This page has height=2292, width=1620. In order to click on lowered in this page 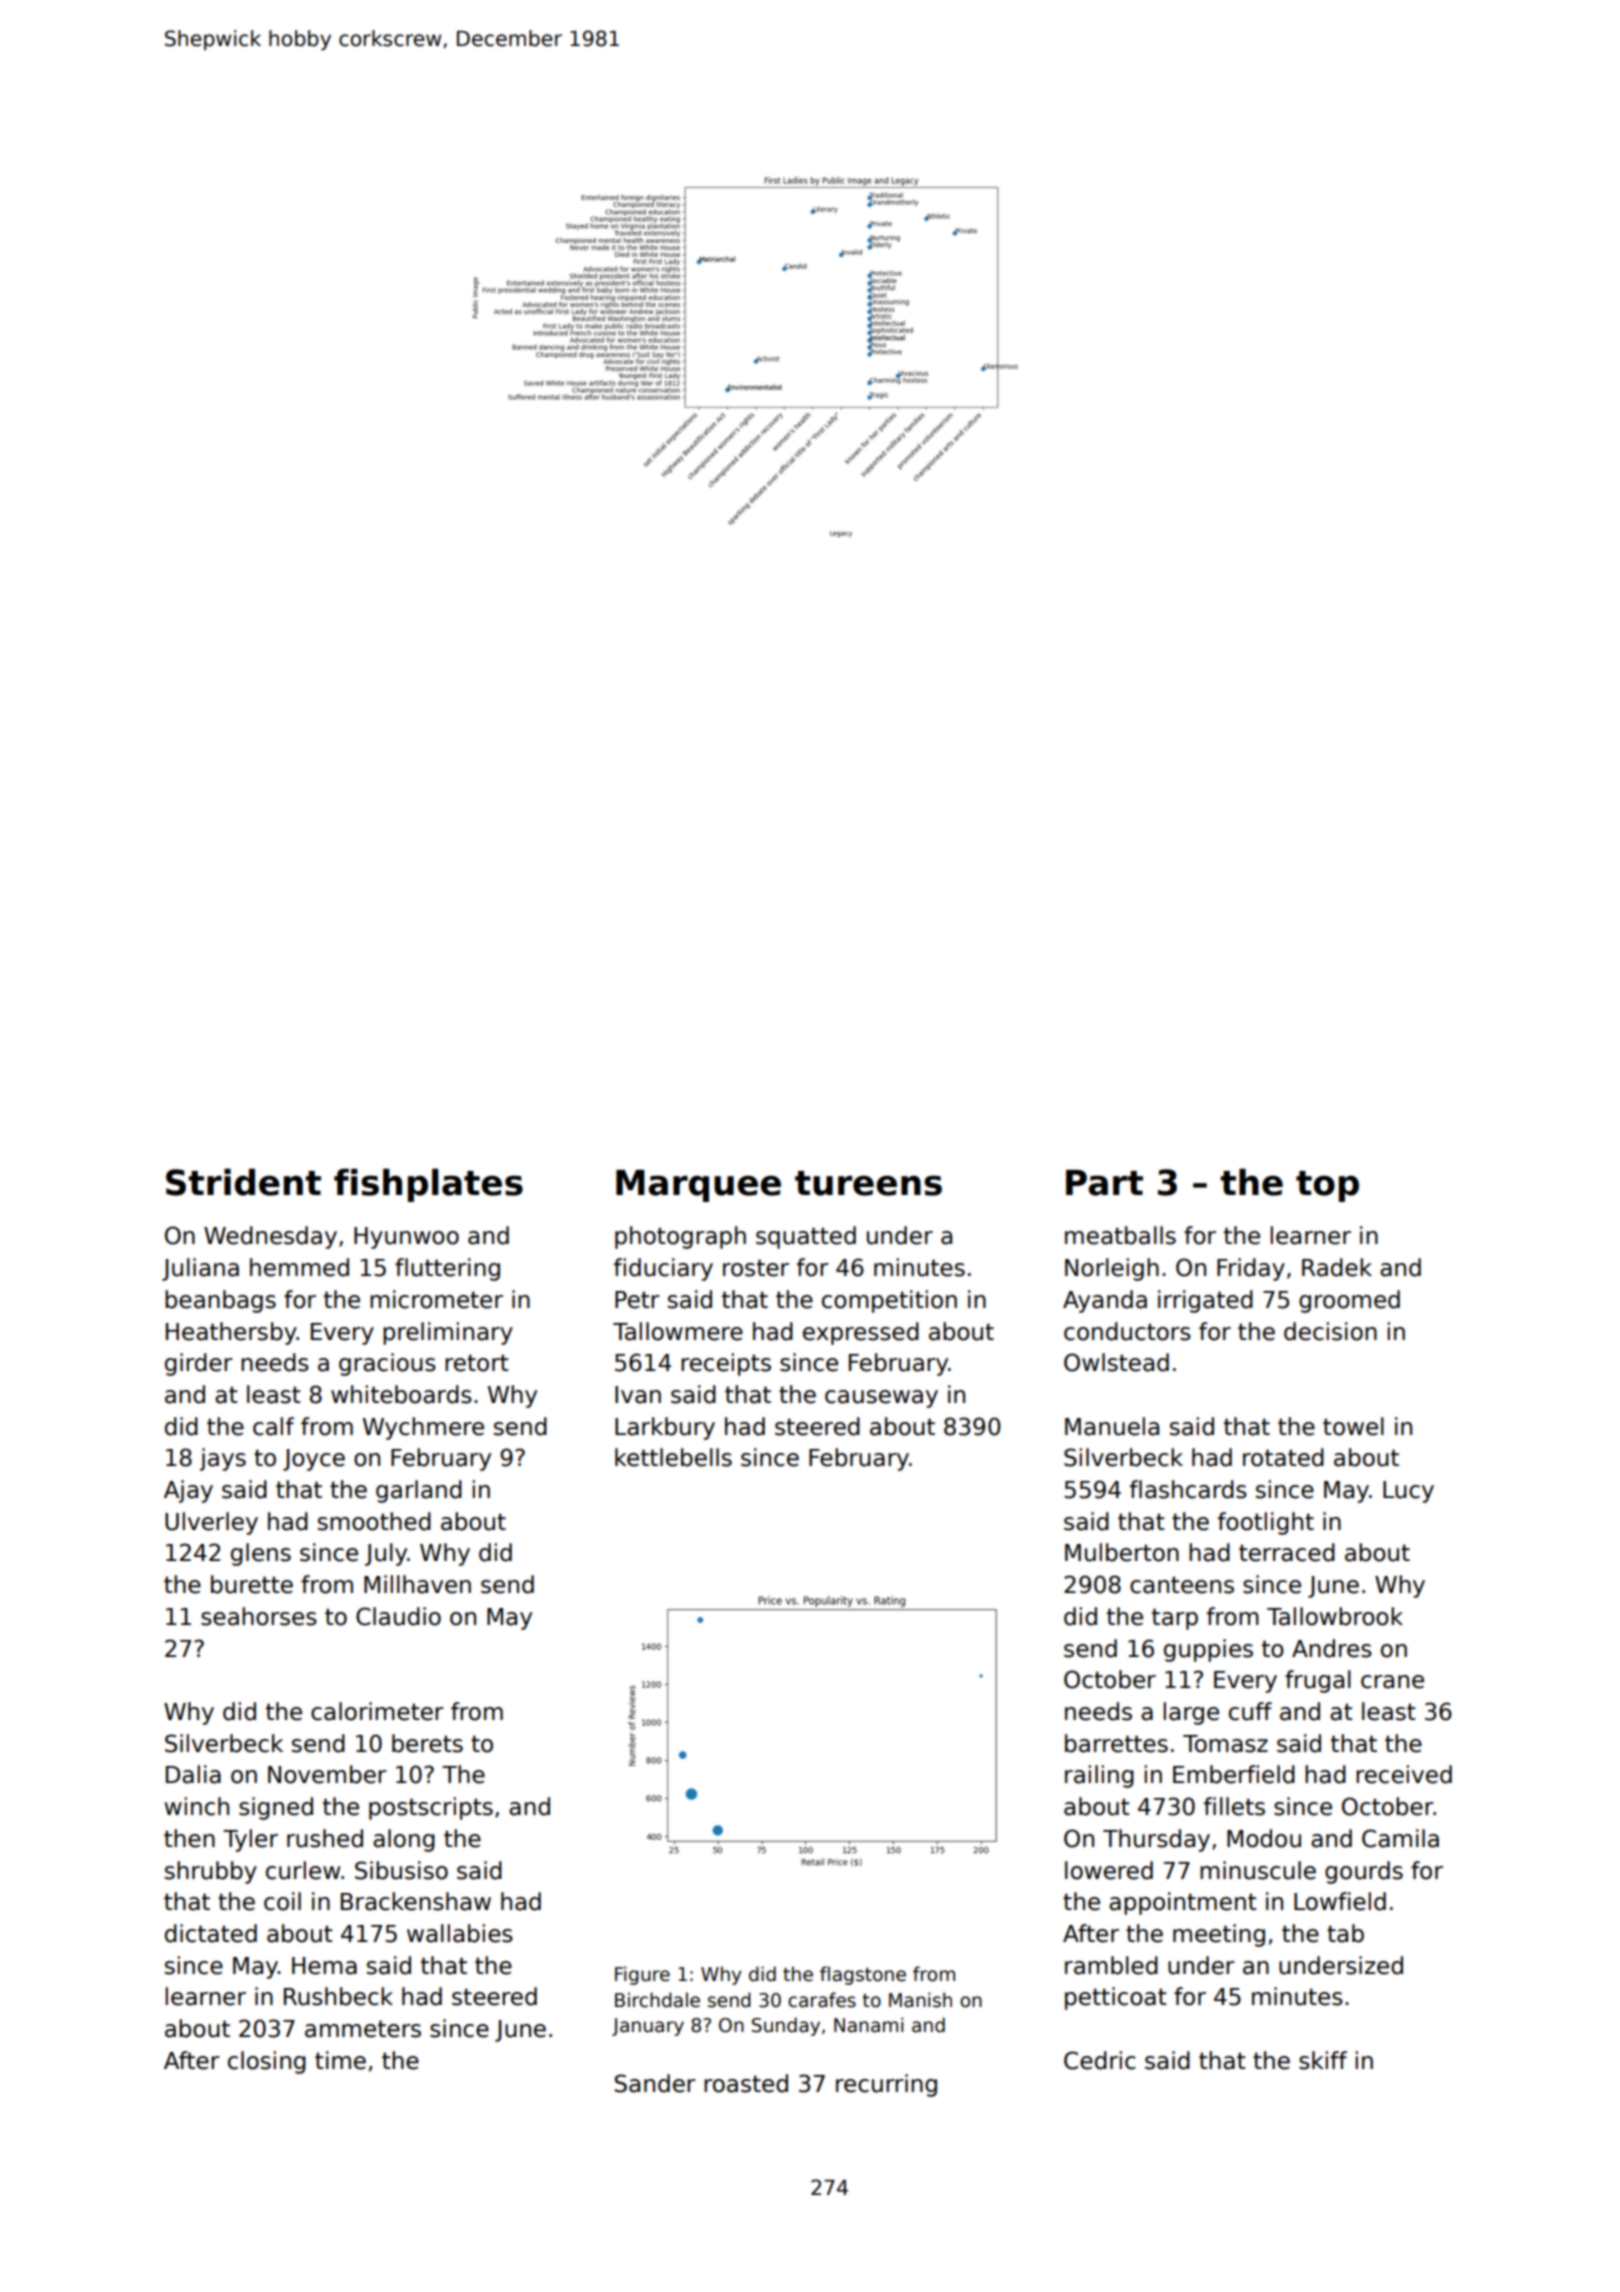, I will do `click(1109, 1870)`.
